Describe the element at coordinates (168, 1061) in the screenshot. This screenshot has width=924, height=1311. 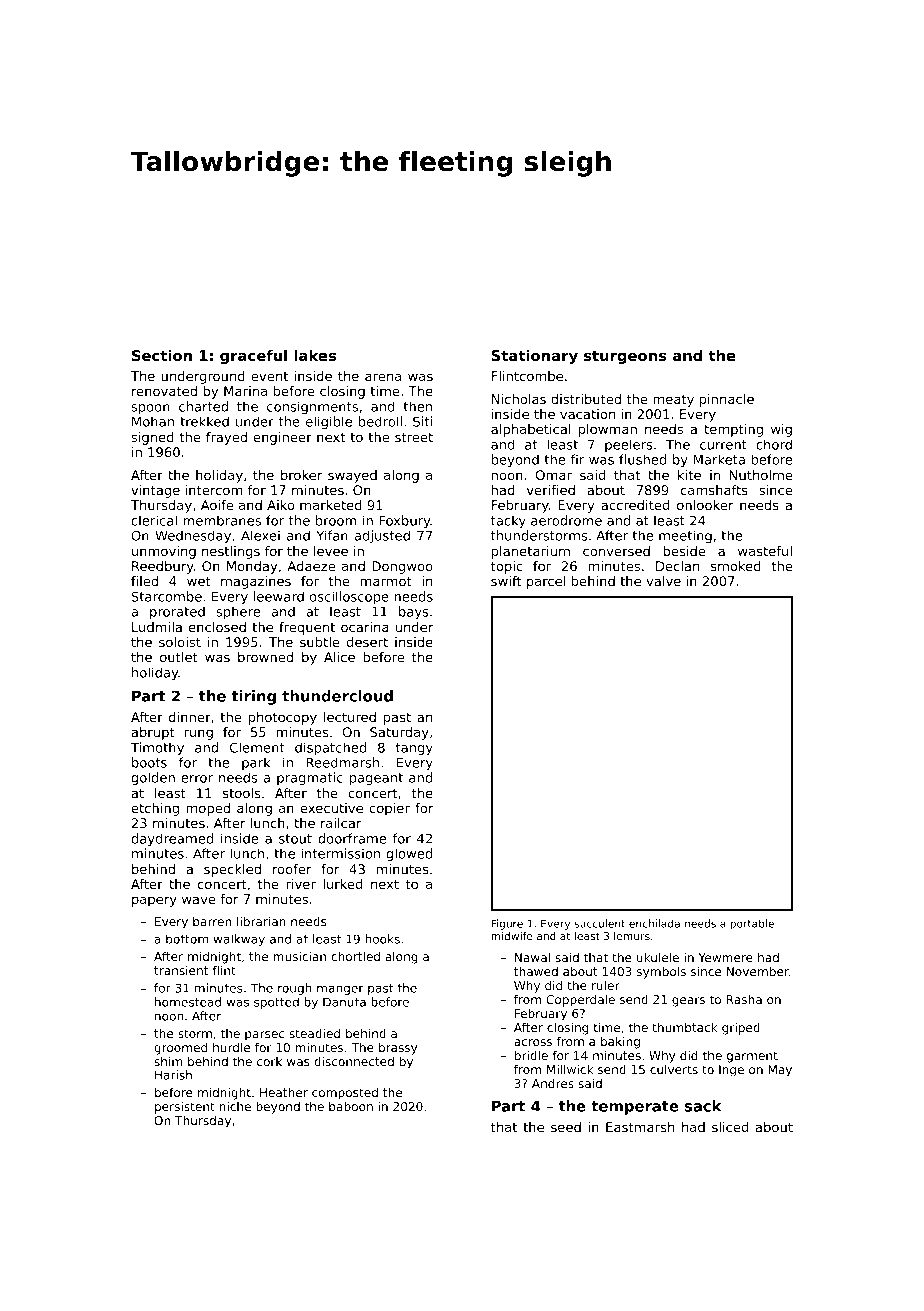
I see `shim` at that location.
